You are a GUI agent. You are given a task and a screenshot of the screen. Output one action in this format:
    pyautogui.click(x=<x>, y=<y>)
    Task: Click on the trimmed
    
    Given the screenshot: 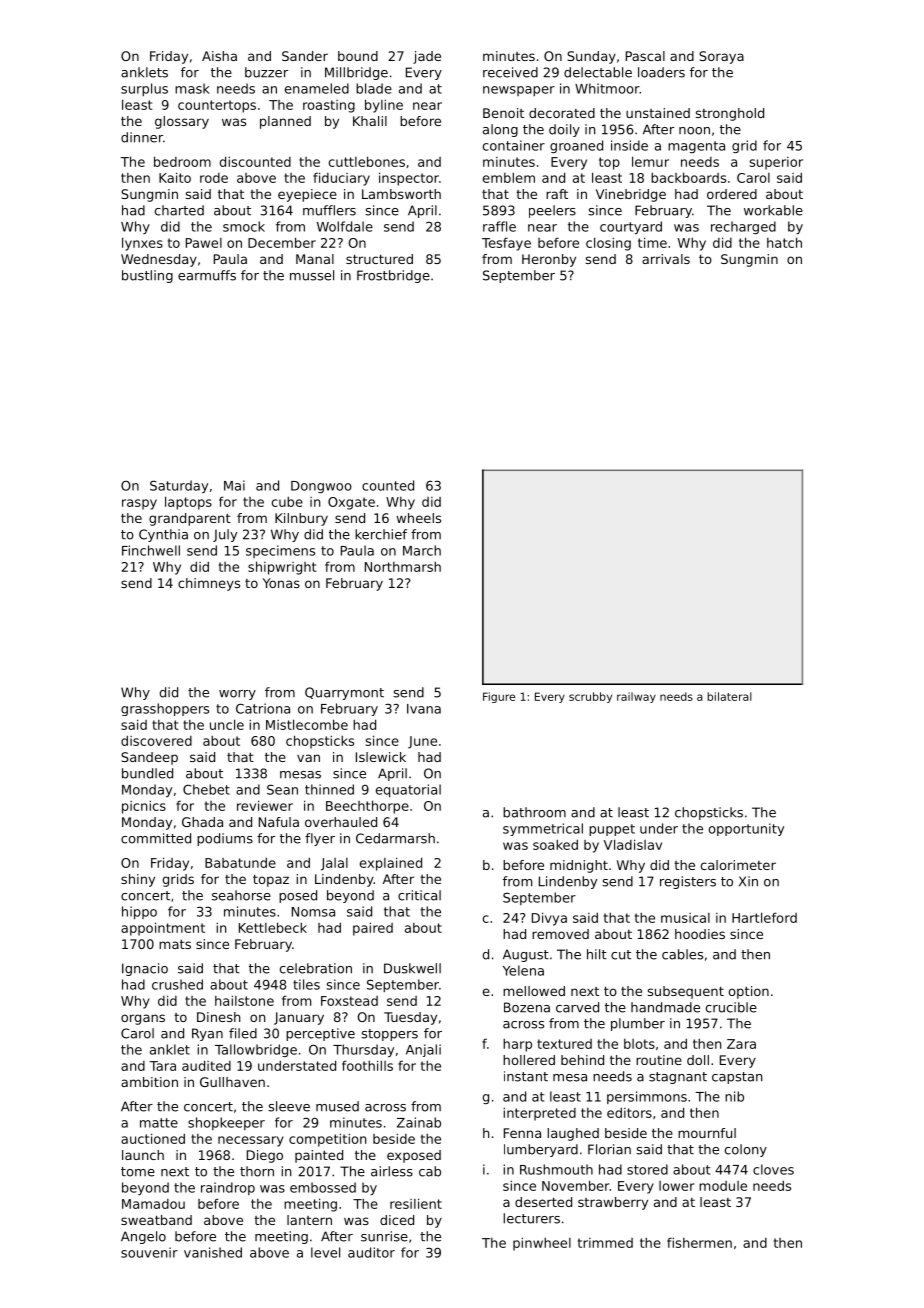 What is the action you would take?
    pyautogui.click(x=605, y=1243)
